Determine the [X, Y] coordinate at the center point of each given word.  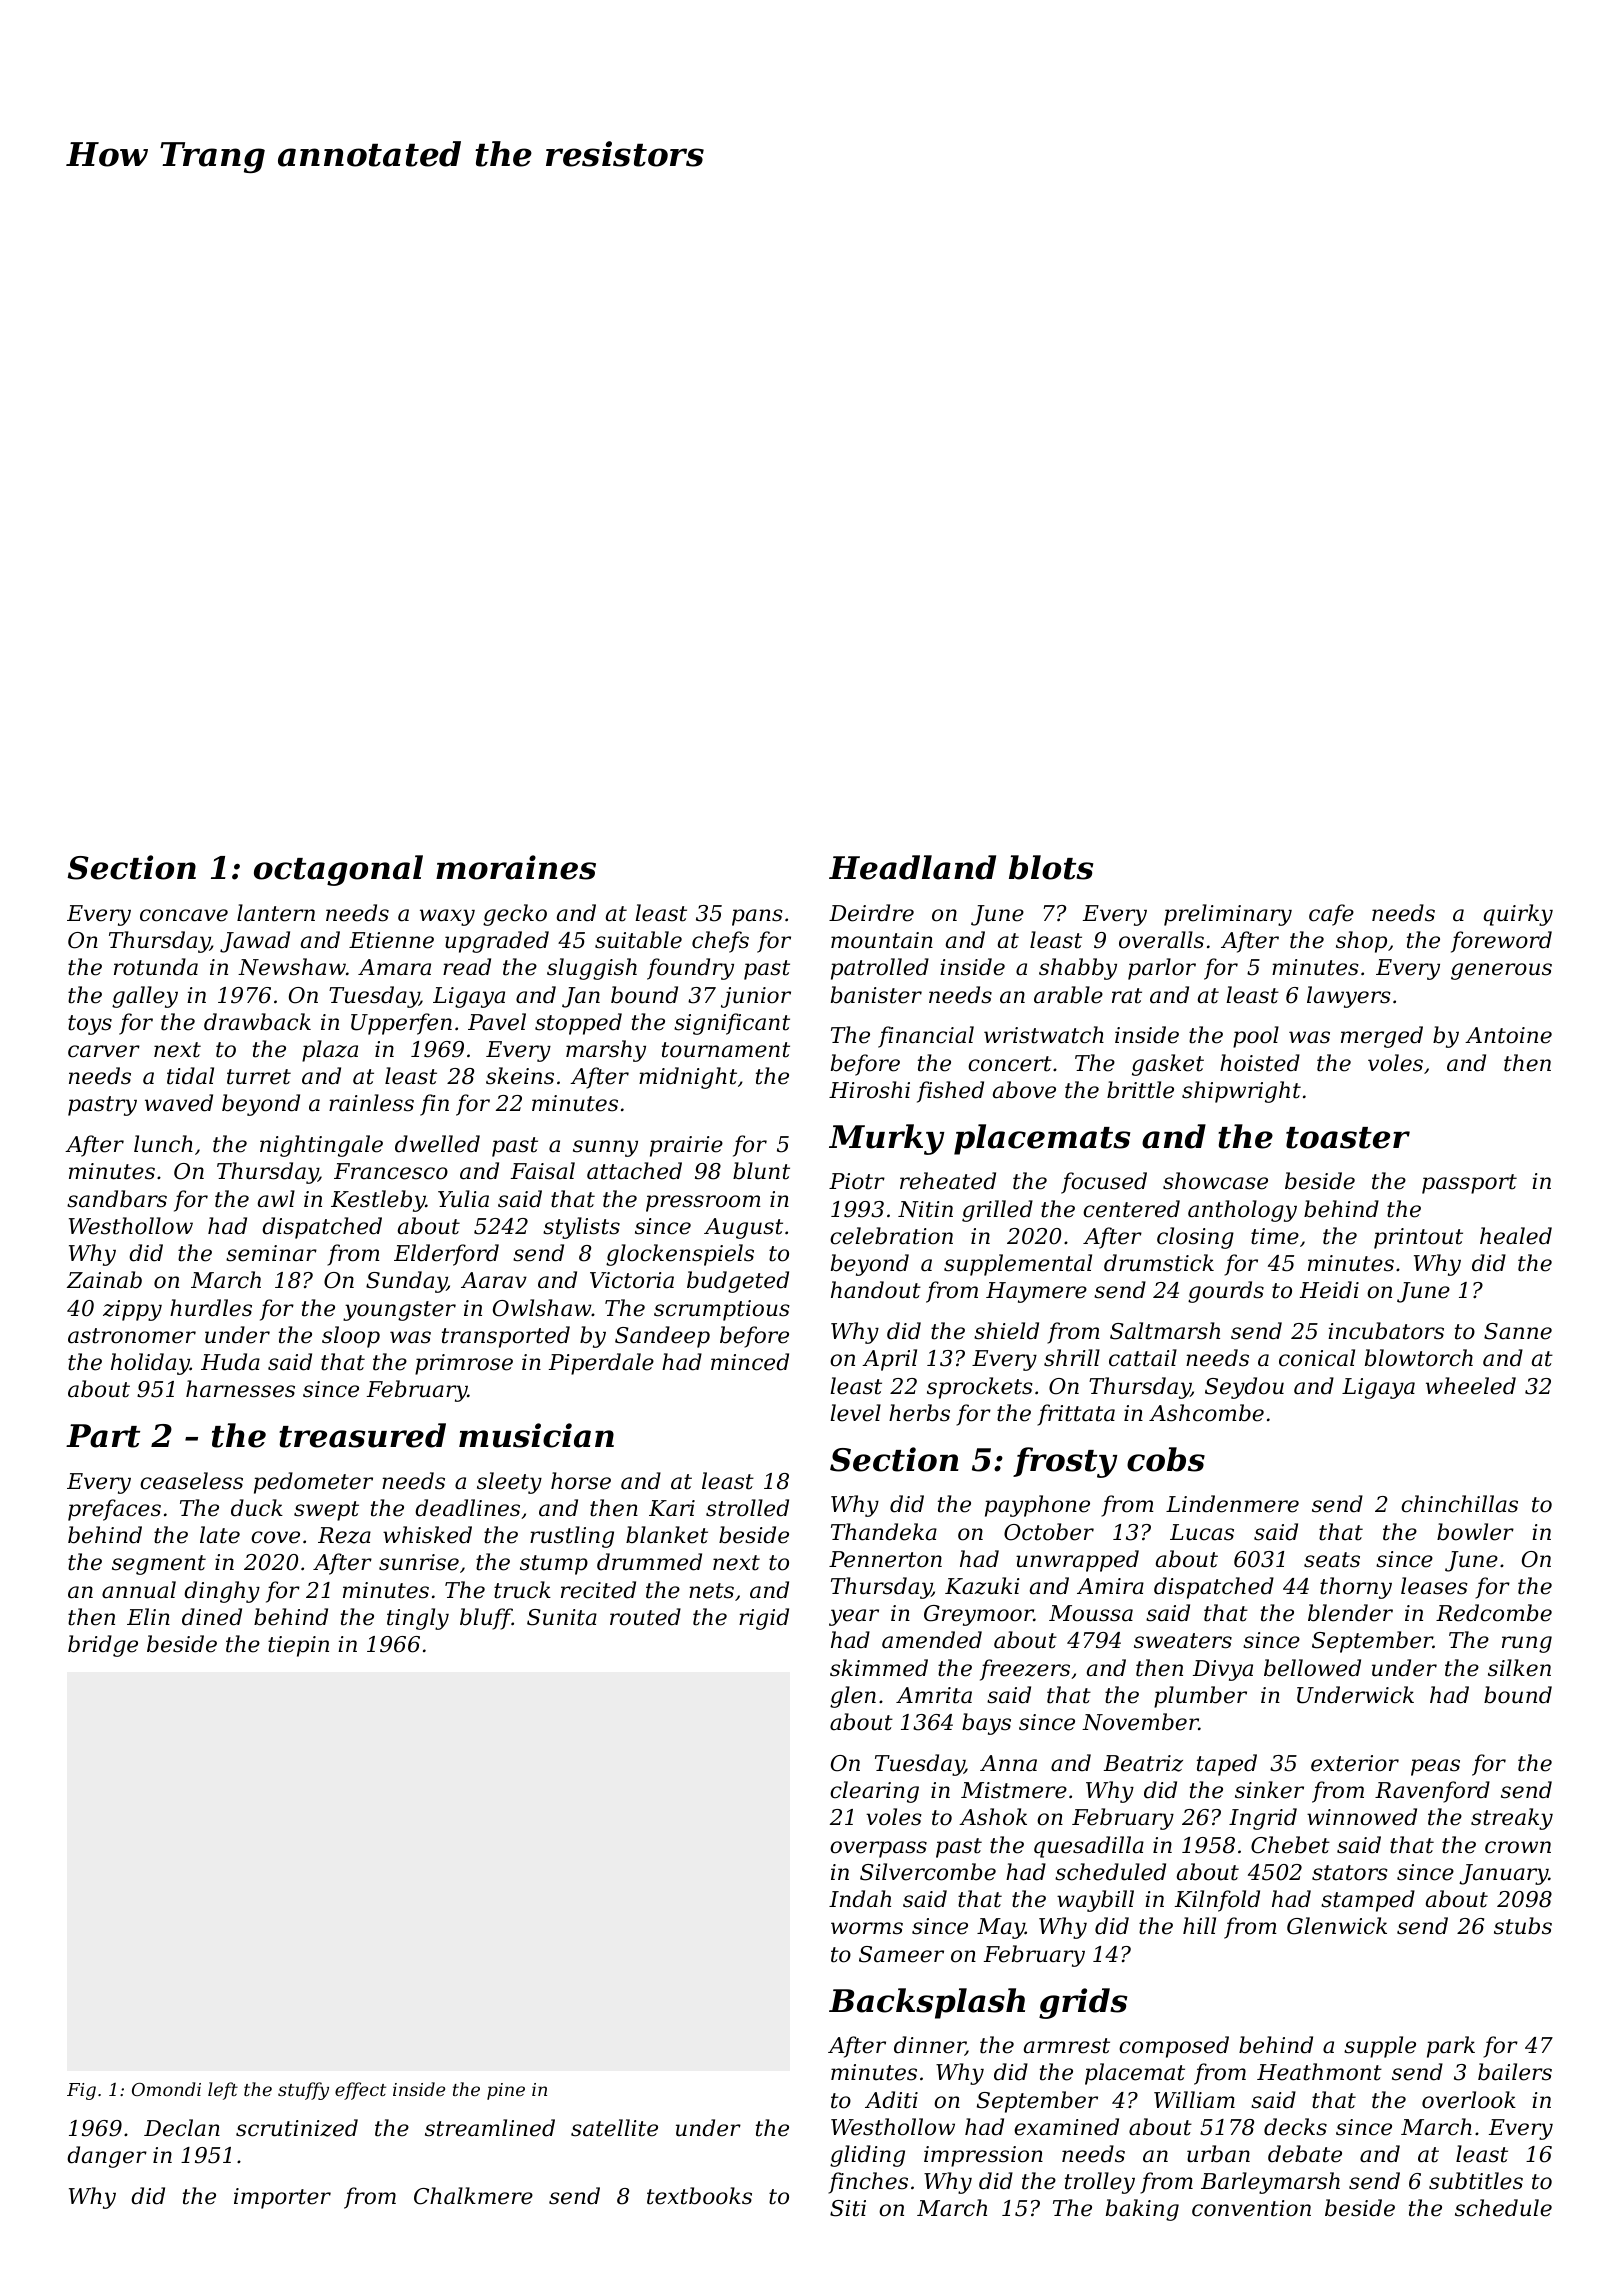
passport [1469, 1184]
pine [506, 2091]
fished [950, 1092]
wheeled [1471, 1386]
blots [1051, 867]
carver [104, 1051]
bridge [103, 1646]
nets [711, 1591]
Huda [230, 1362]
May [1001, 1928]
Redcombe [1494, 1613]
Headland [912, 867]
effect [360, 2091]
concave [184, 915]
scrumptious [722, 1310]
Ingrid [1263, 1819]
